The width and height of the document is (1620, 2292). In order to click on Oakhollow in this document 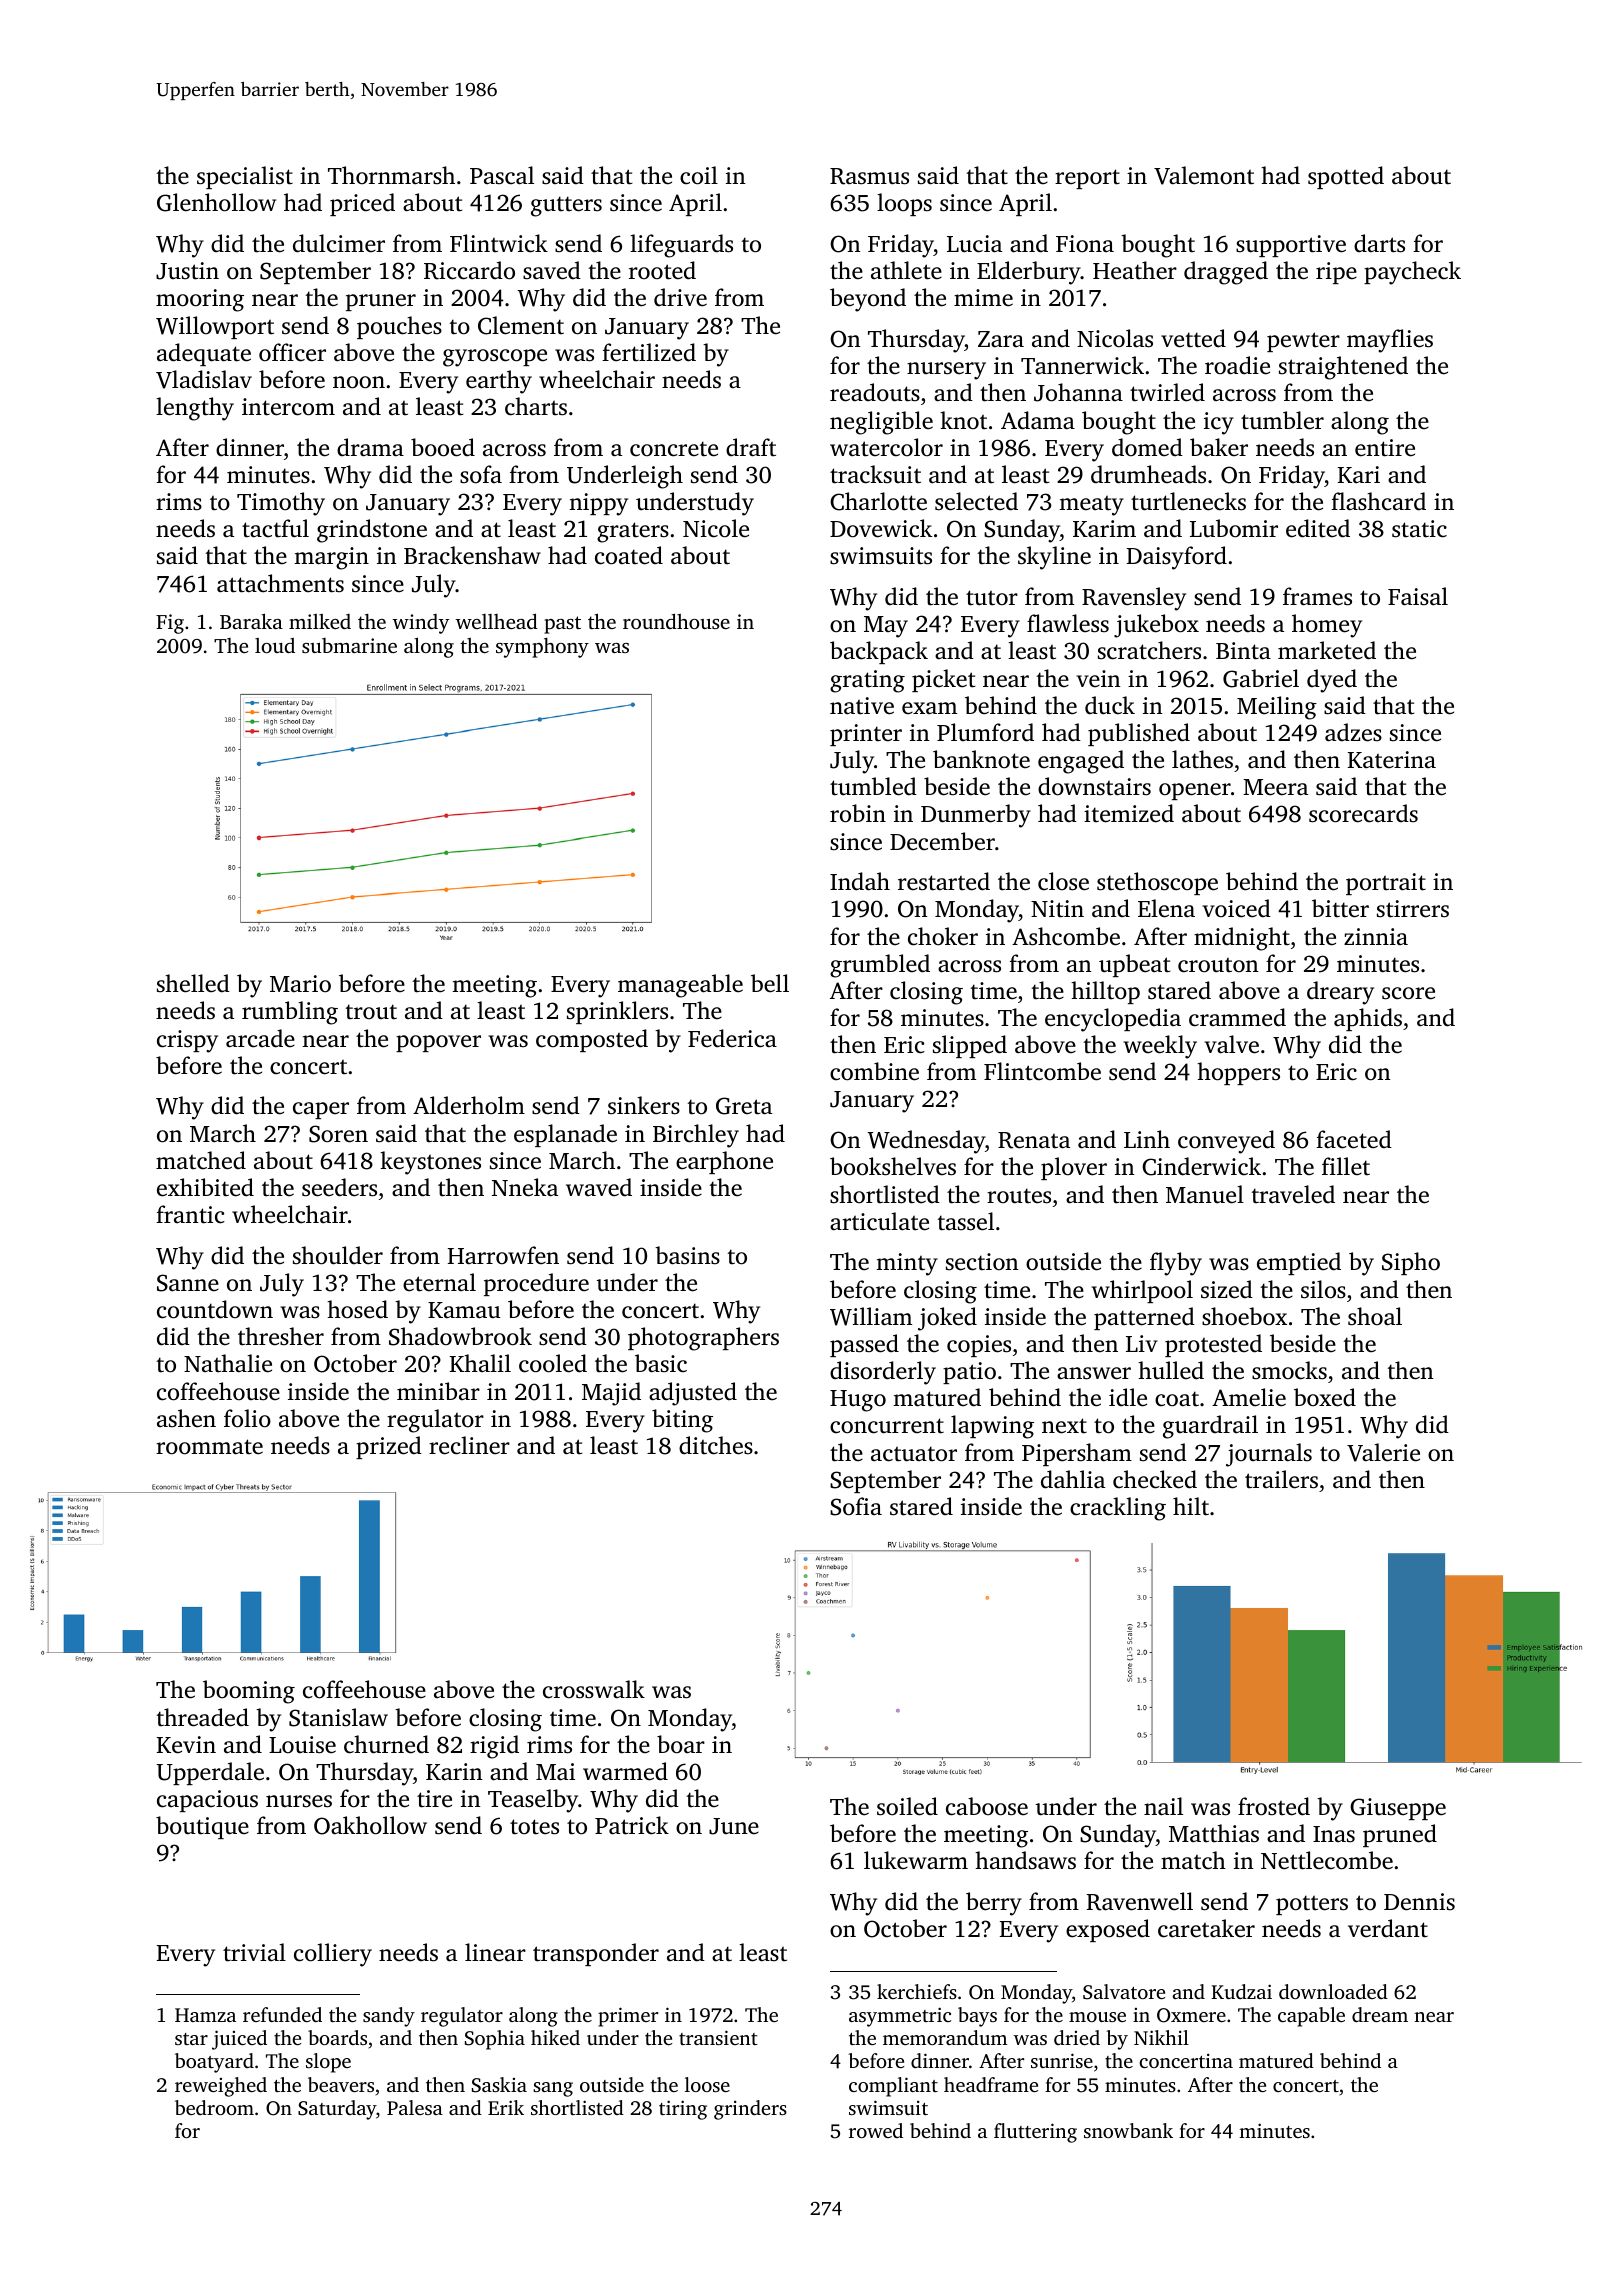, I will do `click(370, 1825)`.
